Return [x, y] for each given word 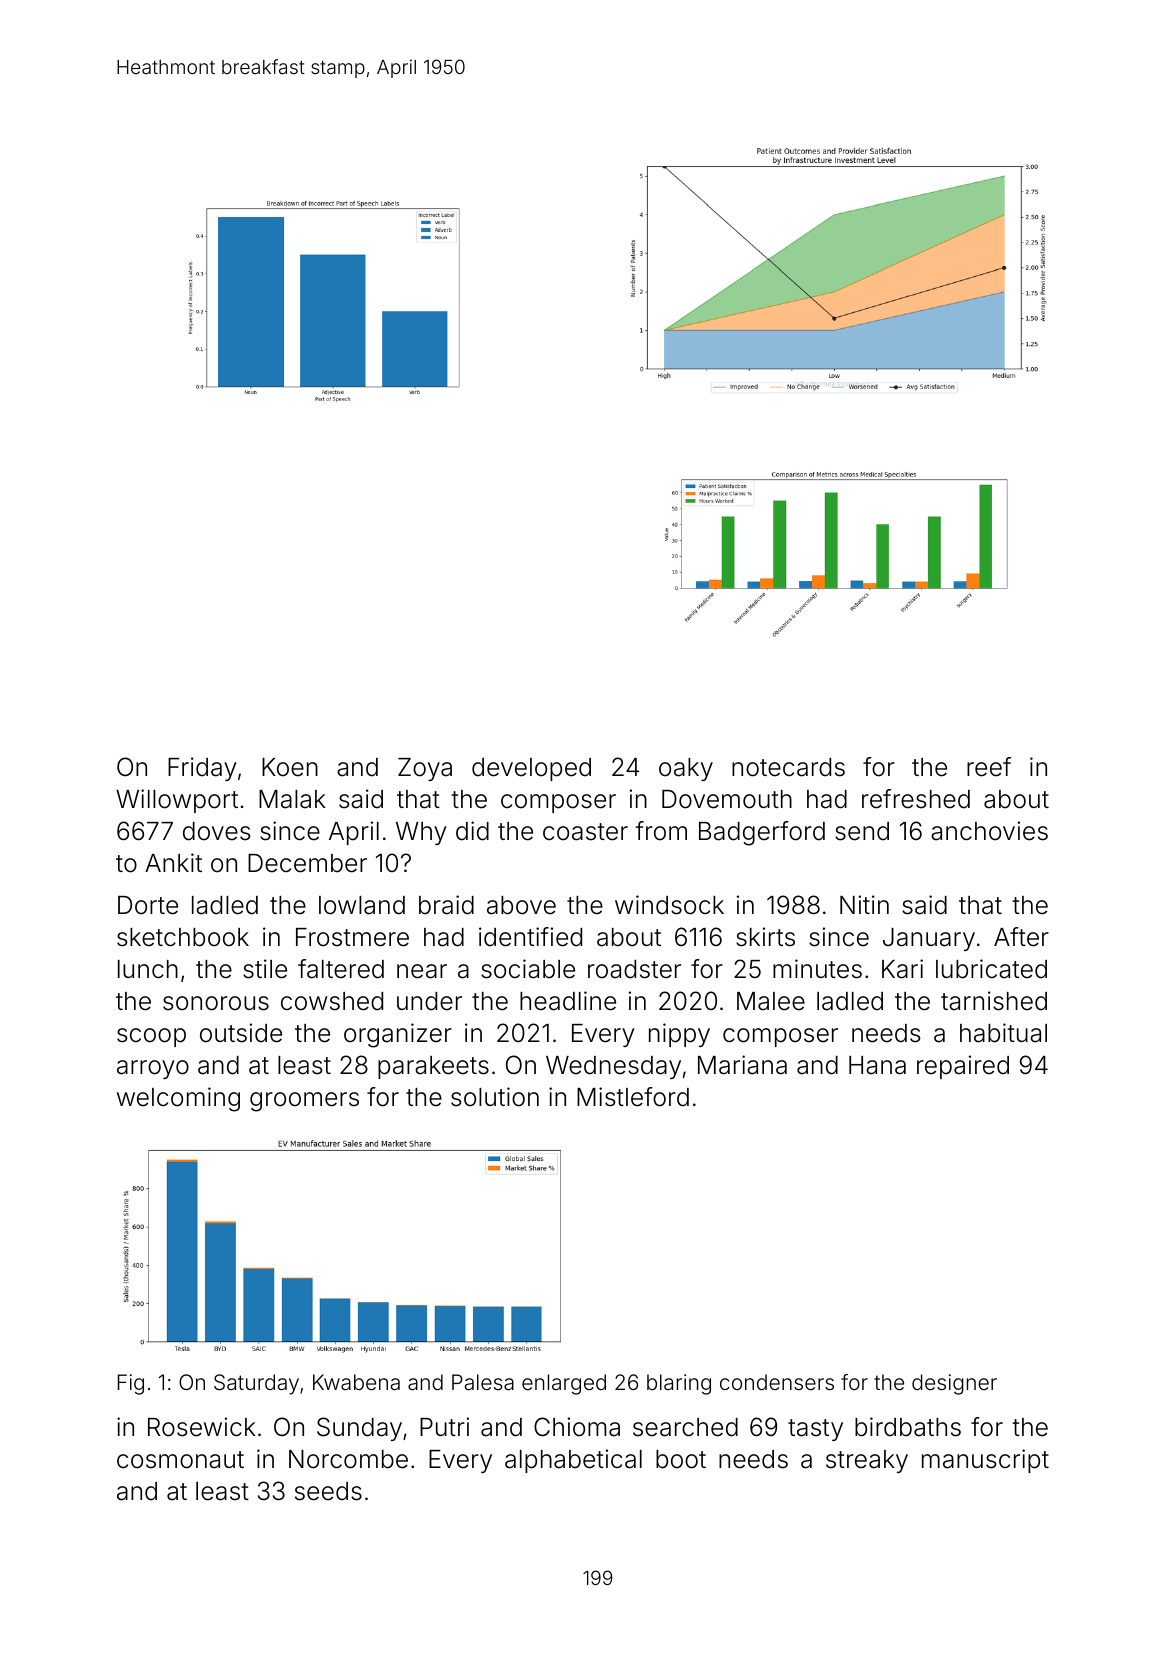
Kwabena [356, 1382]
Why [421, 833]
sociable [528, 969]
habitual [1003, 1033]
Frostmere [352, 937]
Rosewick [202, 1427]
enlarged [564, 1384]
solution [495, 1097]
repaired [963, 1067]
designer [954, 1384]
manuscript [985, 1461]
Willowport [177, 801]
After [1021, 937]
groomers [304, 1102]
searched [685, 1427]
